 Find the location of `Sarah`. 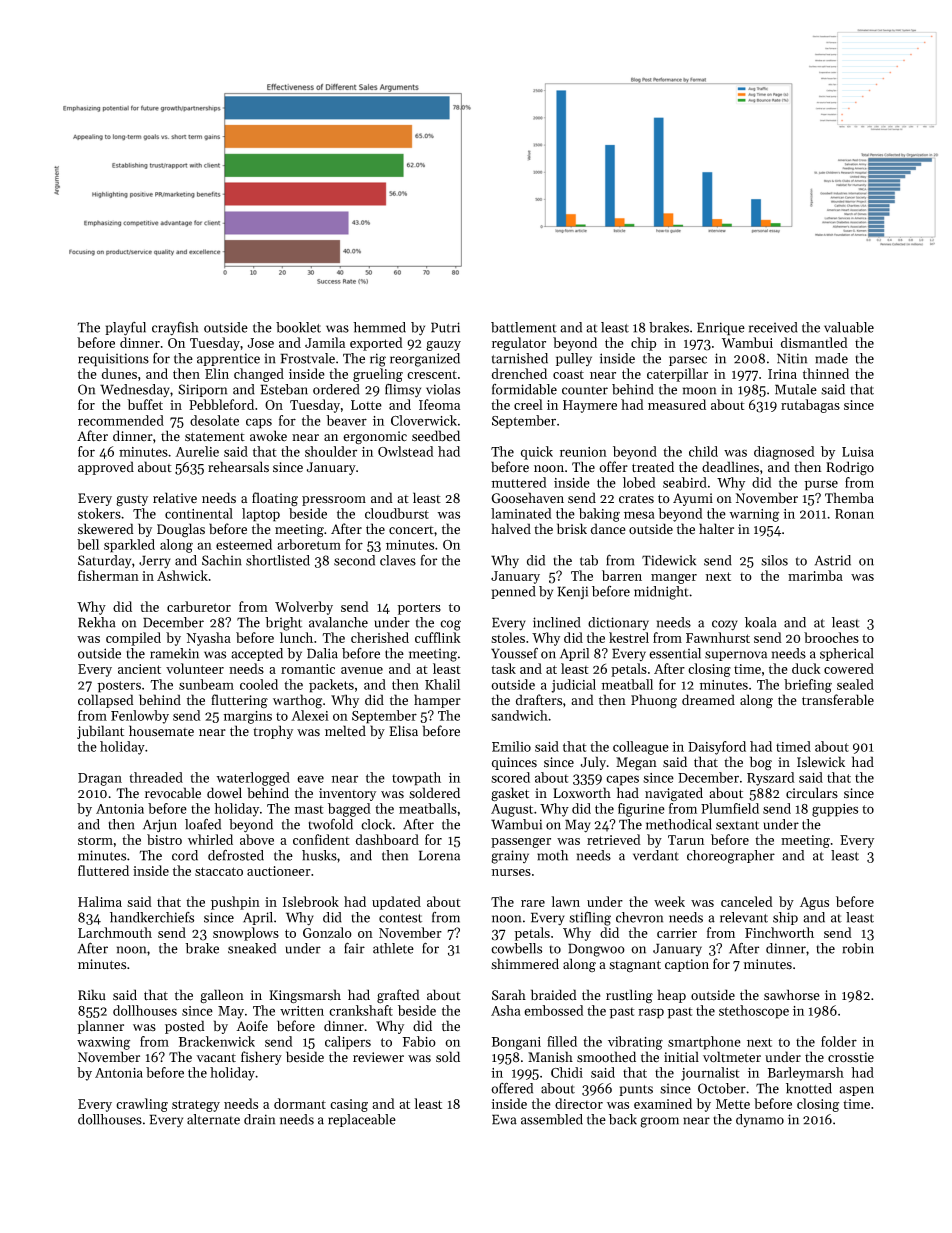

Sarah is located at coordinates (509, 995).
